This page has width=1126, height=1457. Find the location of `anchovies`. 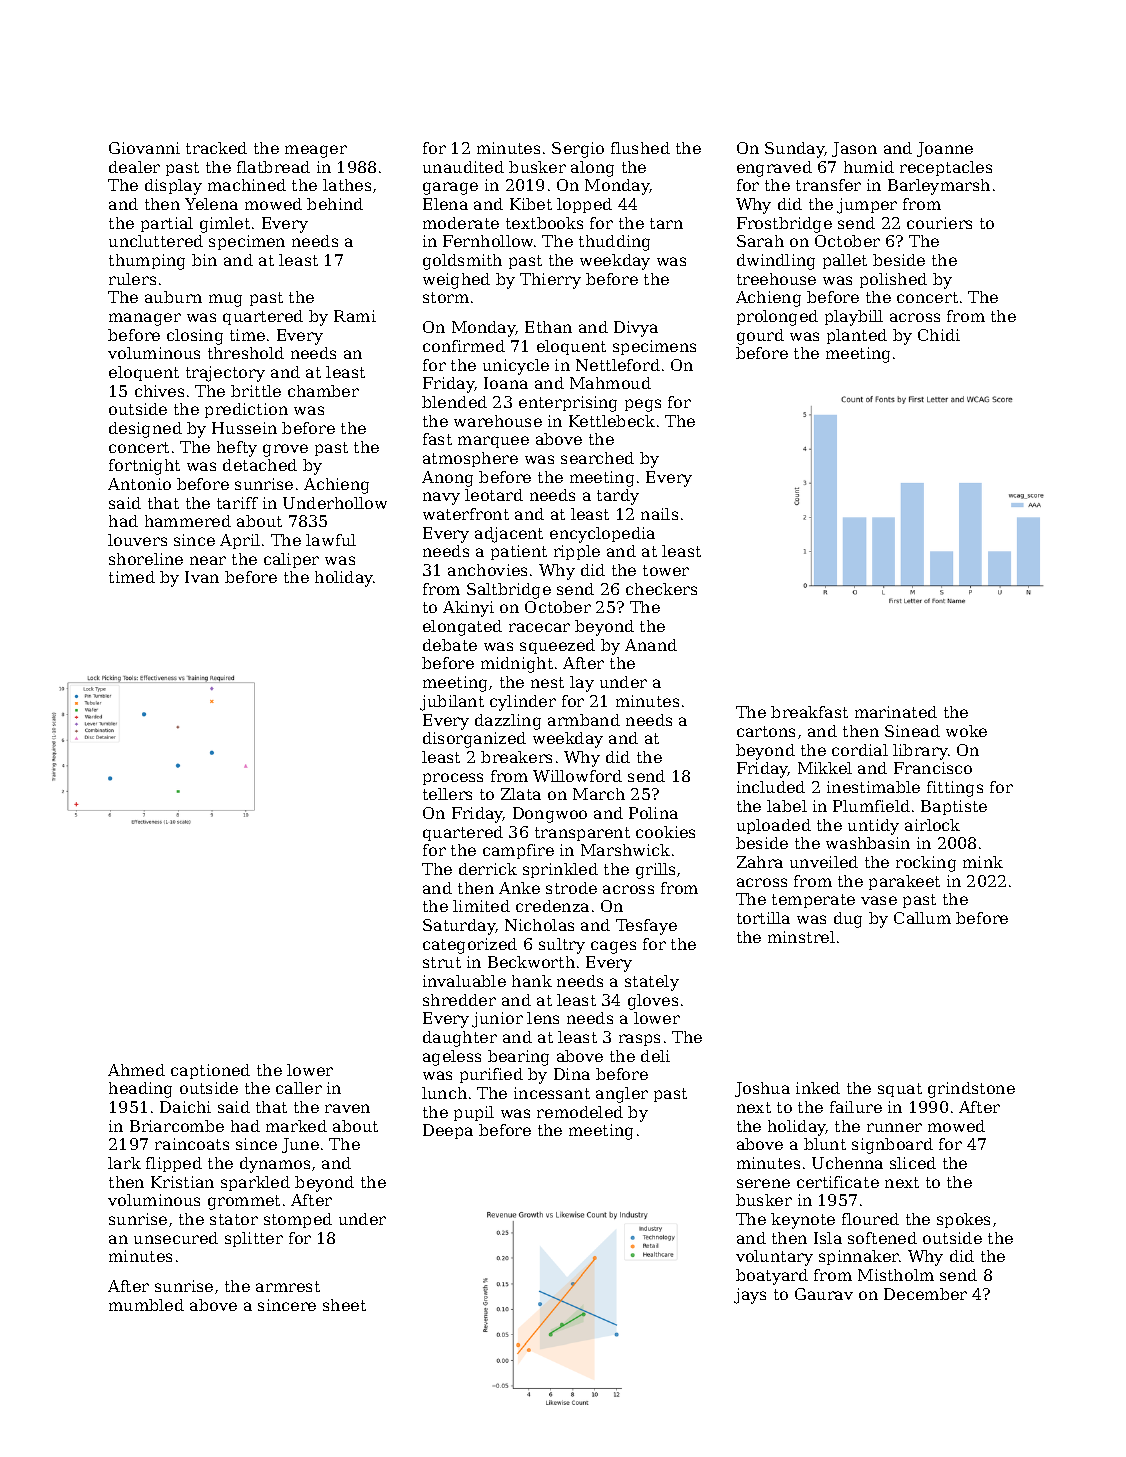

anchovies is located at coordinates (487, 570).
